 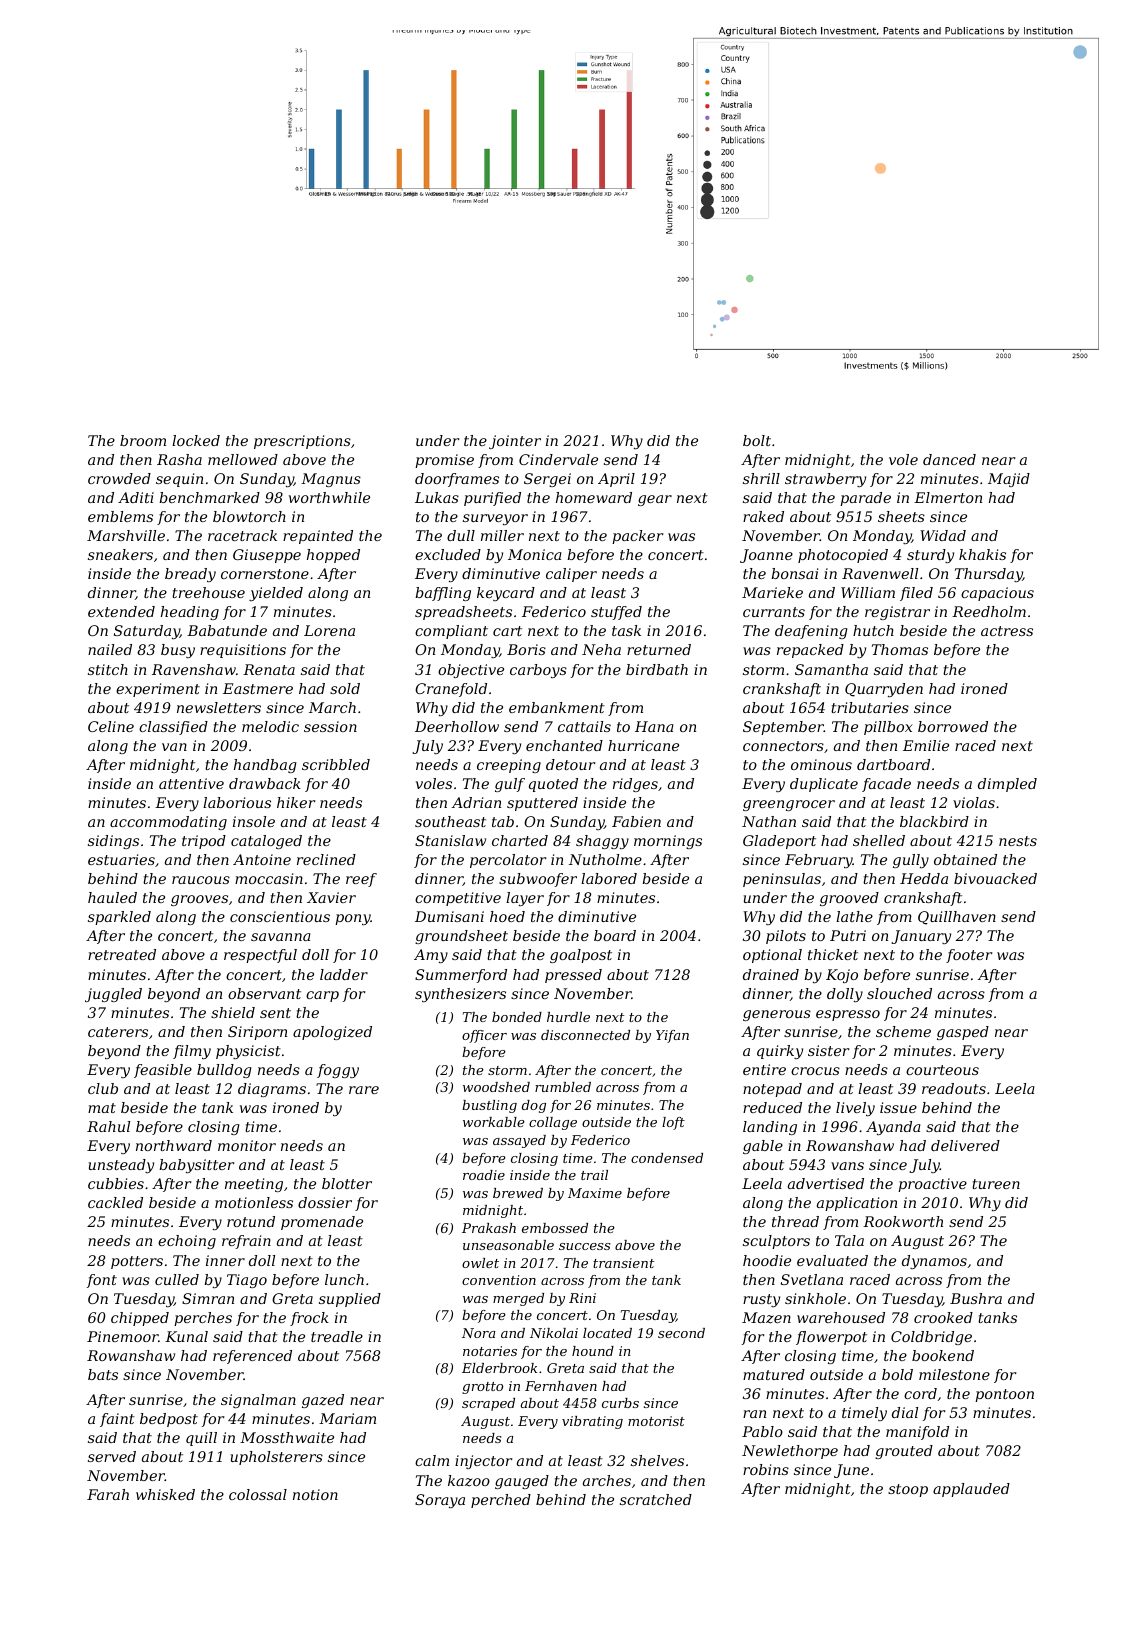 I want to click on cackled, so click(x=115, y=1202).
